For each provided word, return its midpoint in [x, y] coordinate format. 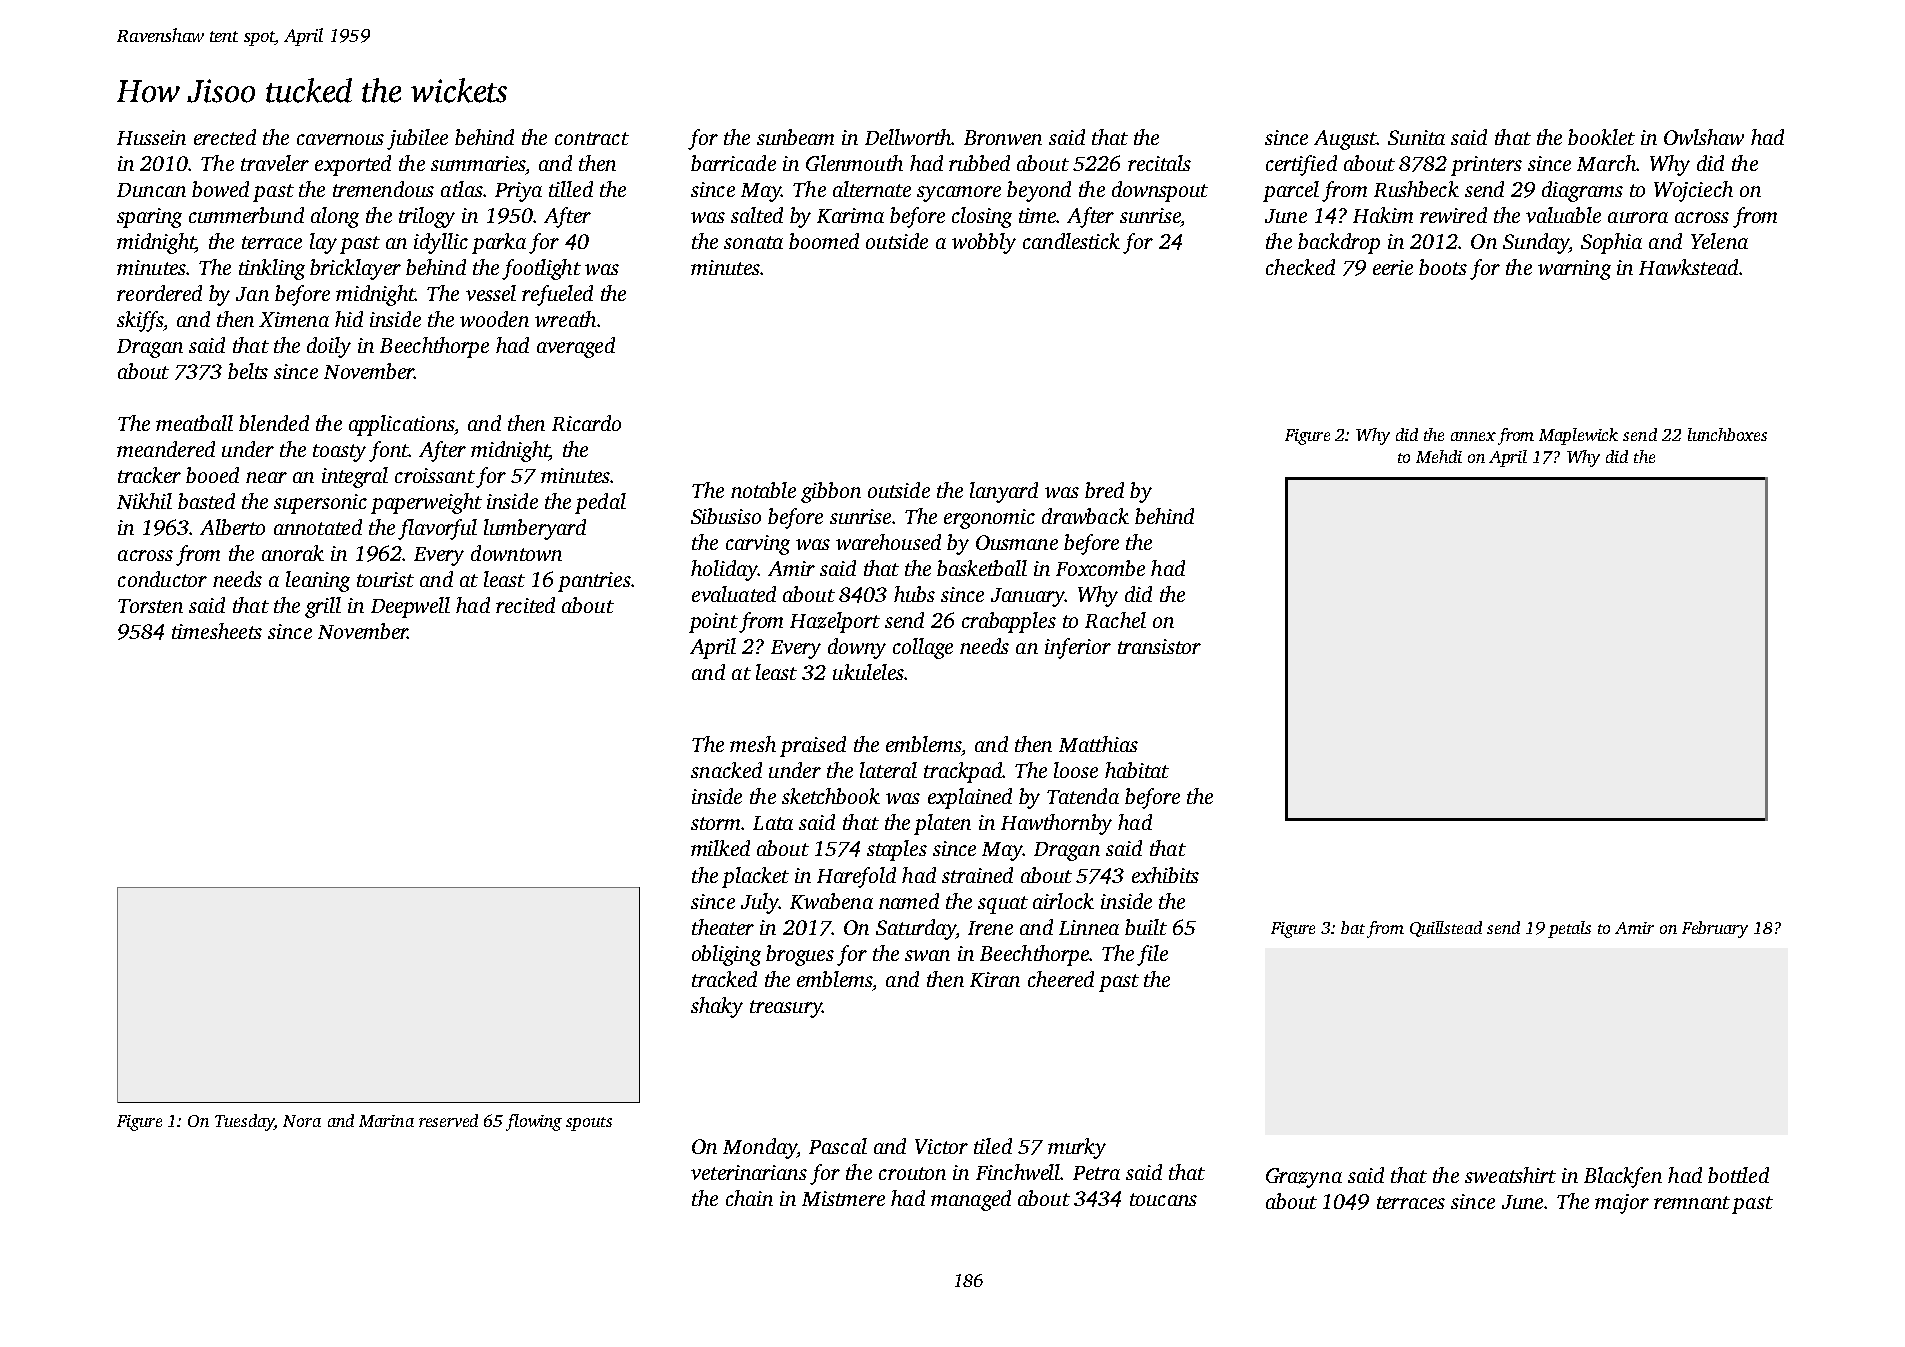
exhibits [1165, 875]
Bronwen [1003, 137]
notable [763, 490]
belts [248, 371]
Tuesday [245, 1122]
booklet [1601, 137]
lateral [888, 770]
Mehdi [1439, 456]
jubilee [417, 139]
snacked [726, 770]
